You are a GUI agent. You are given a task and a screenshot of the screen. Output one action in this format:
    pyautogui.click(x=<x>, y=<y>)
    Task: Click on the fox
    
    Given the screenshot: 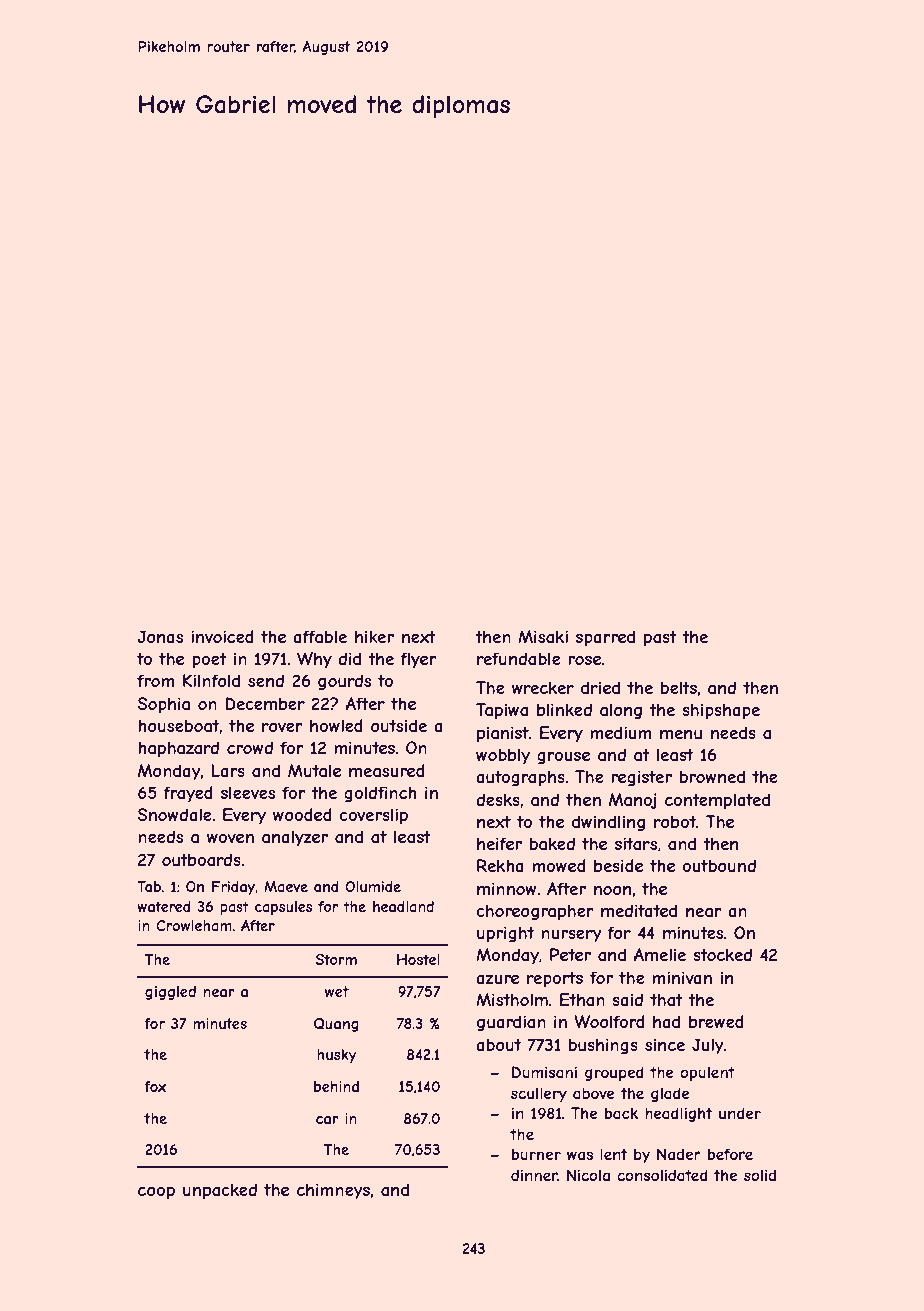 What is the action you would take?
    pyautogui.click(x=155, y=1086)
